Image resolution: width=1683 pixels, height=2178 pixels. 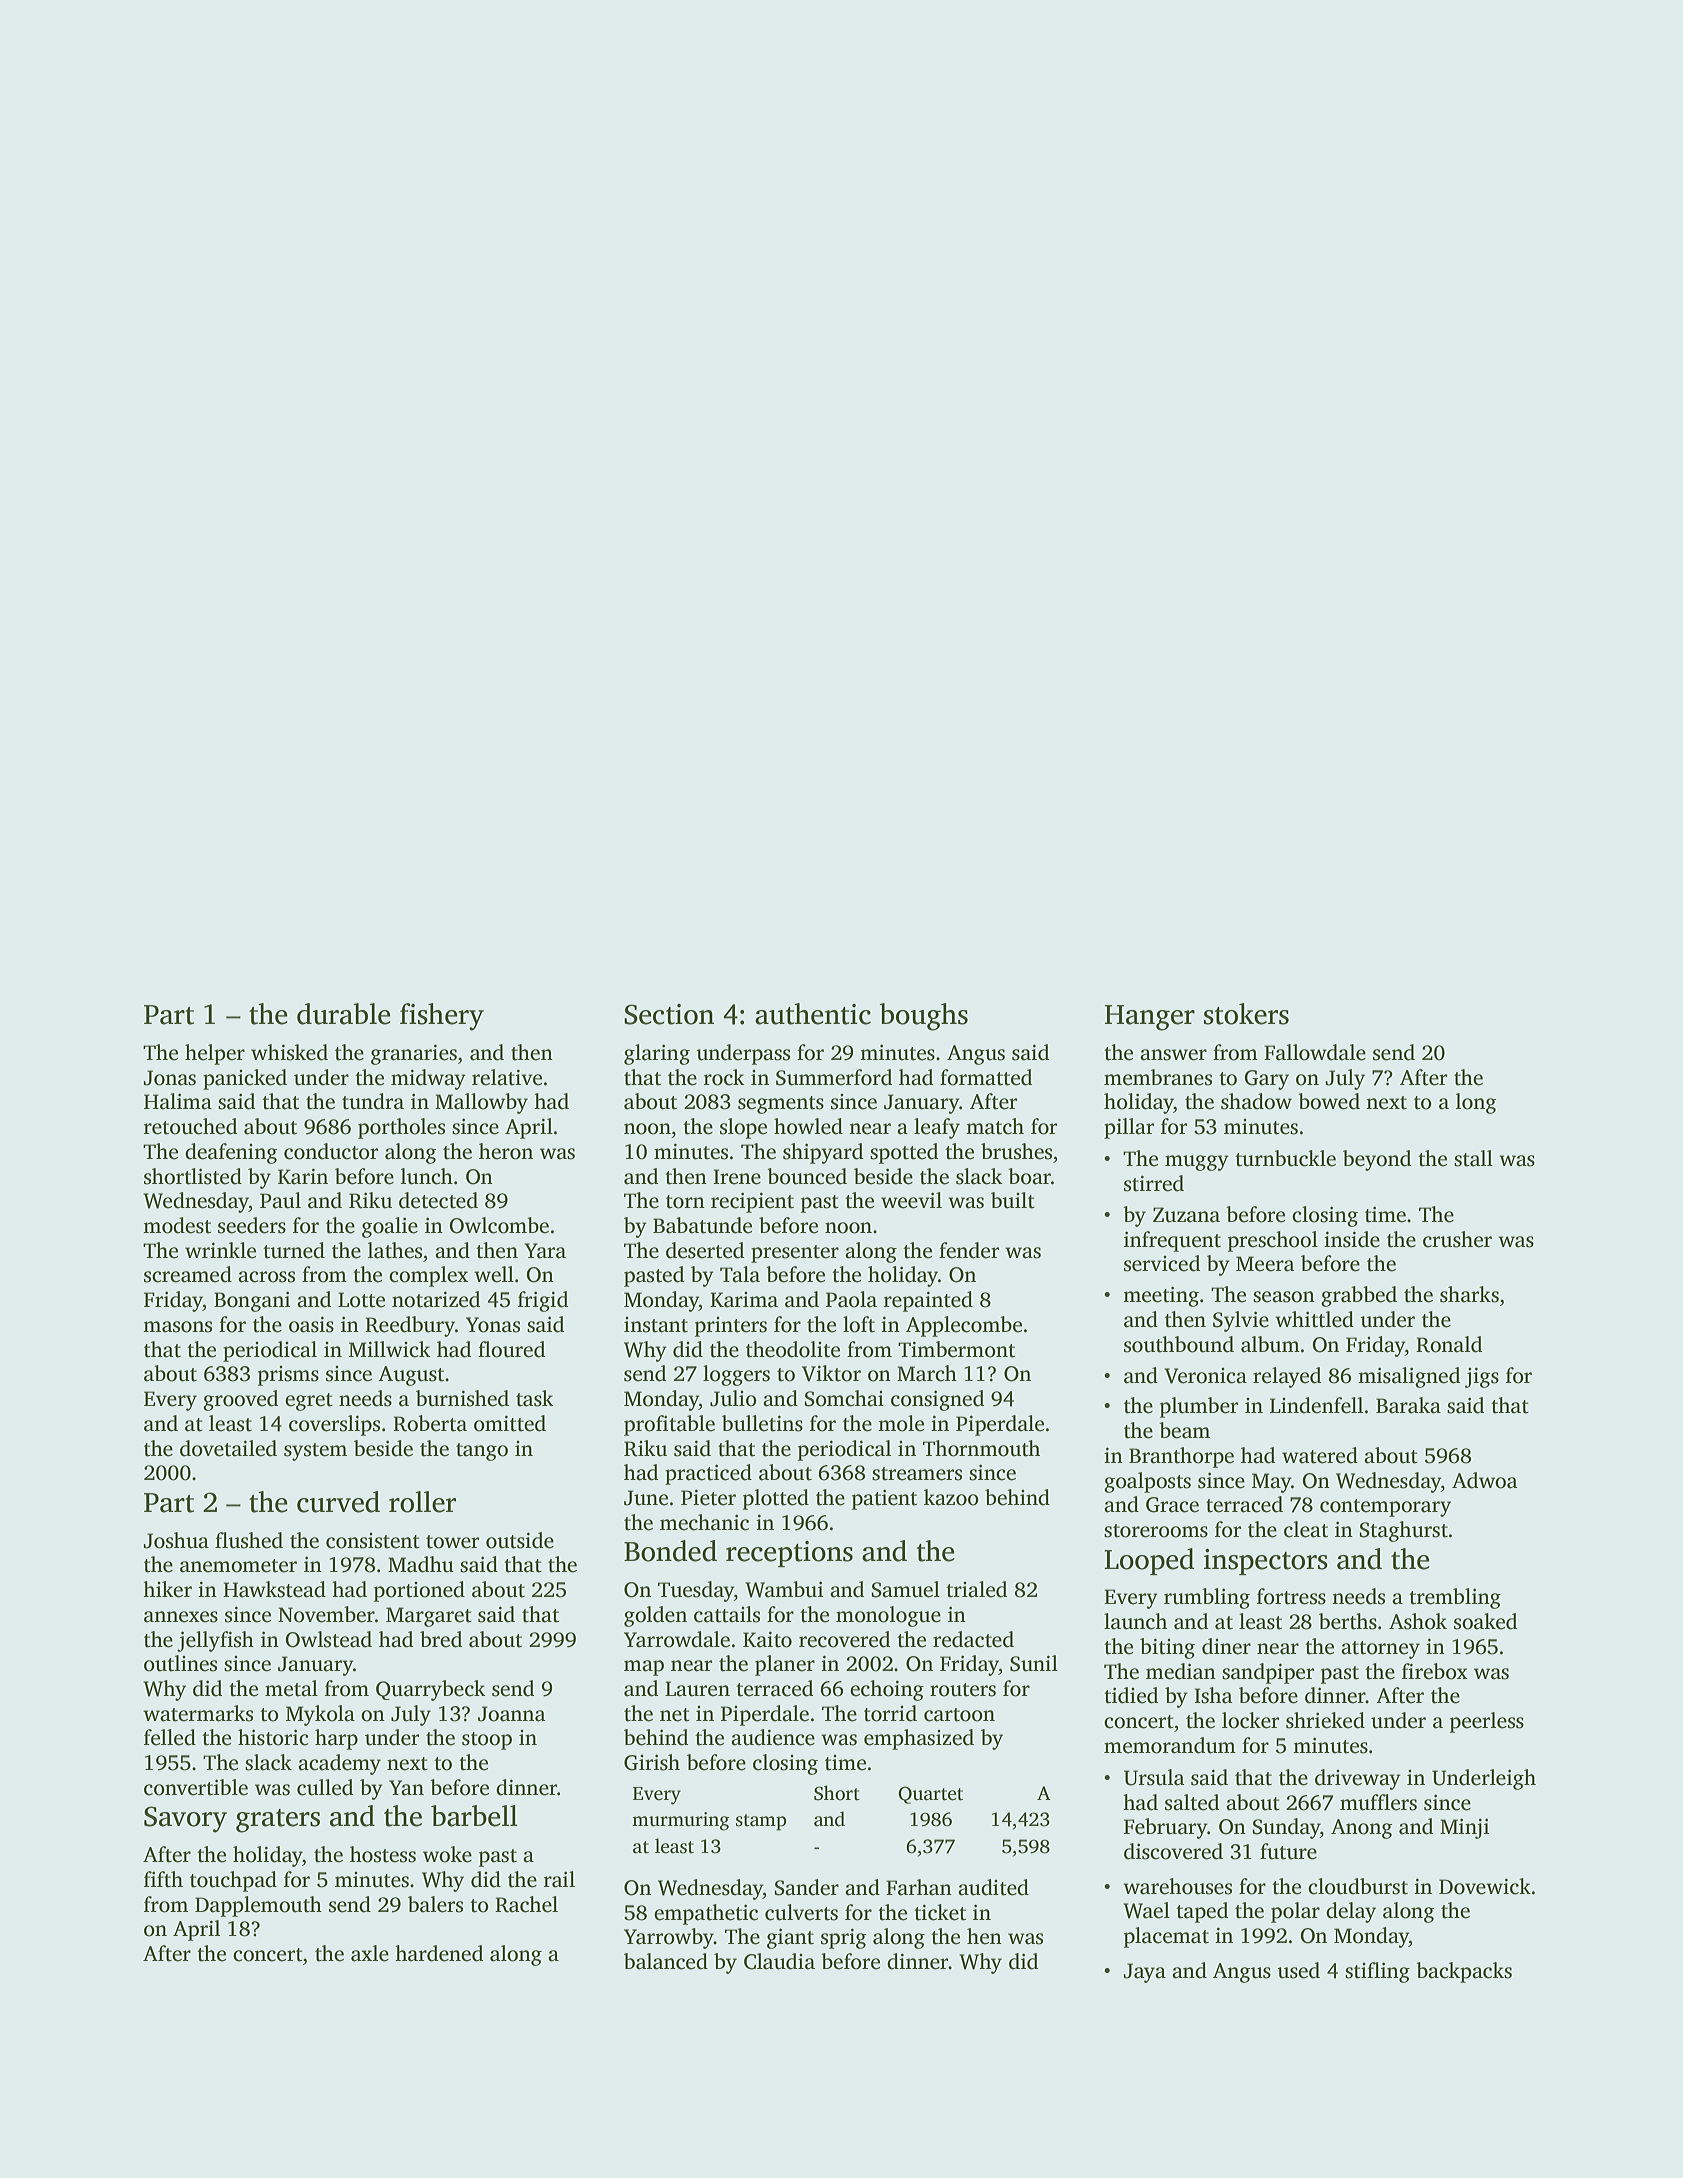 What do you see at coordinates (927, 1373) in the image?
I see `March` at bounding box center [927, 1373].
